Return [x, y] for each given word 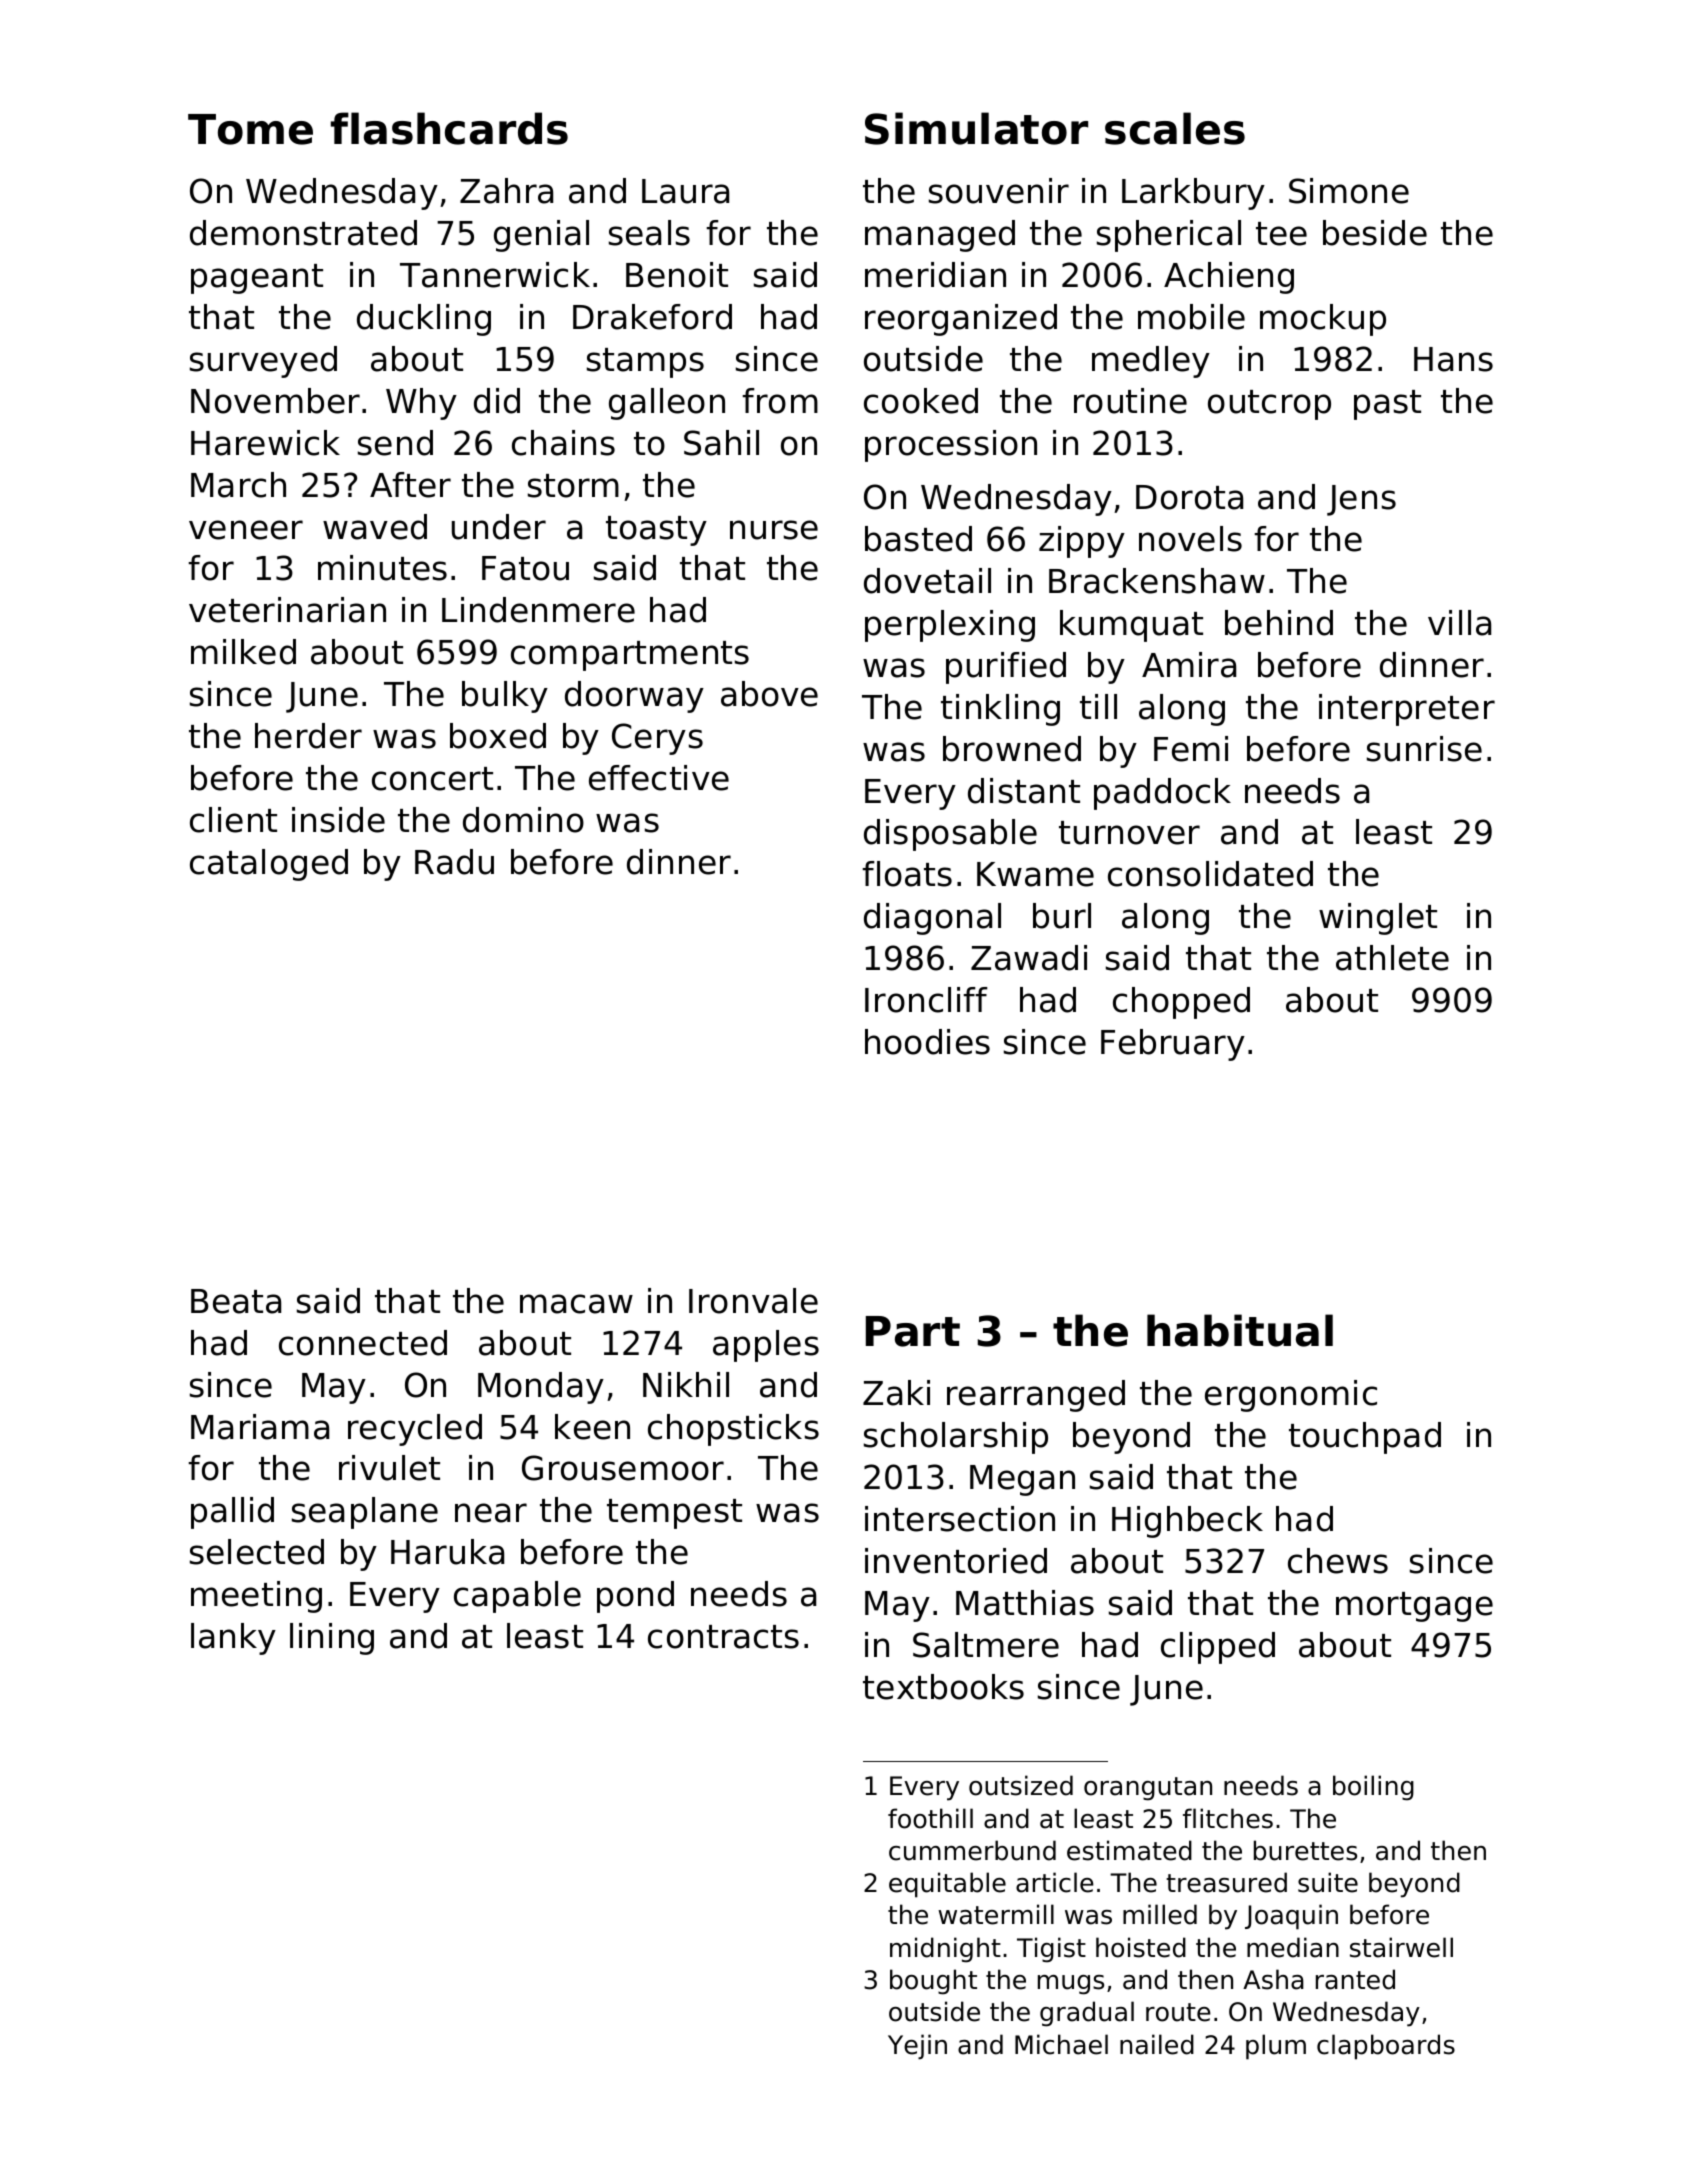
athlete [1392, 958]
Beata [236, 1301]
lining [332, 1639]
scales [1175, 128]
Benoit [677, 275]
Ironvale [753, 1301]
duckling [424, 320]
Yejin [917, 2047]
